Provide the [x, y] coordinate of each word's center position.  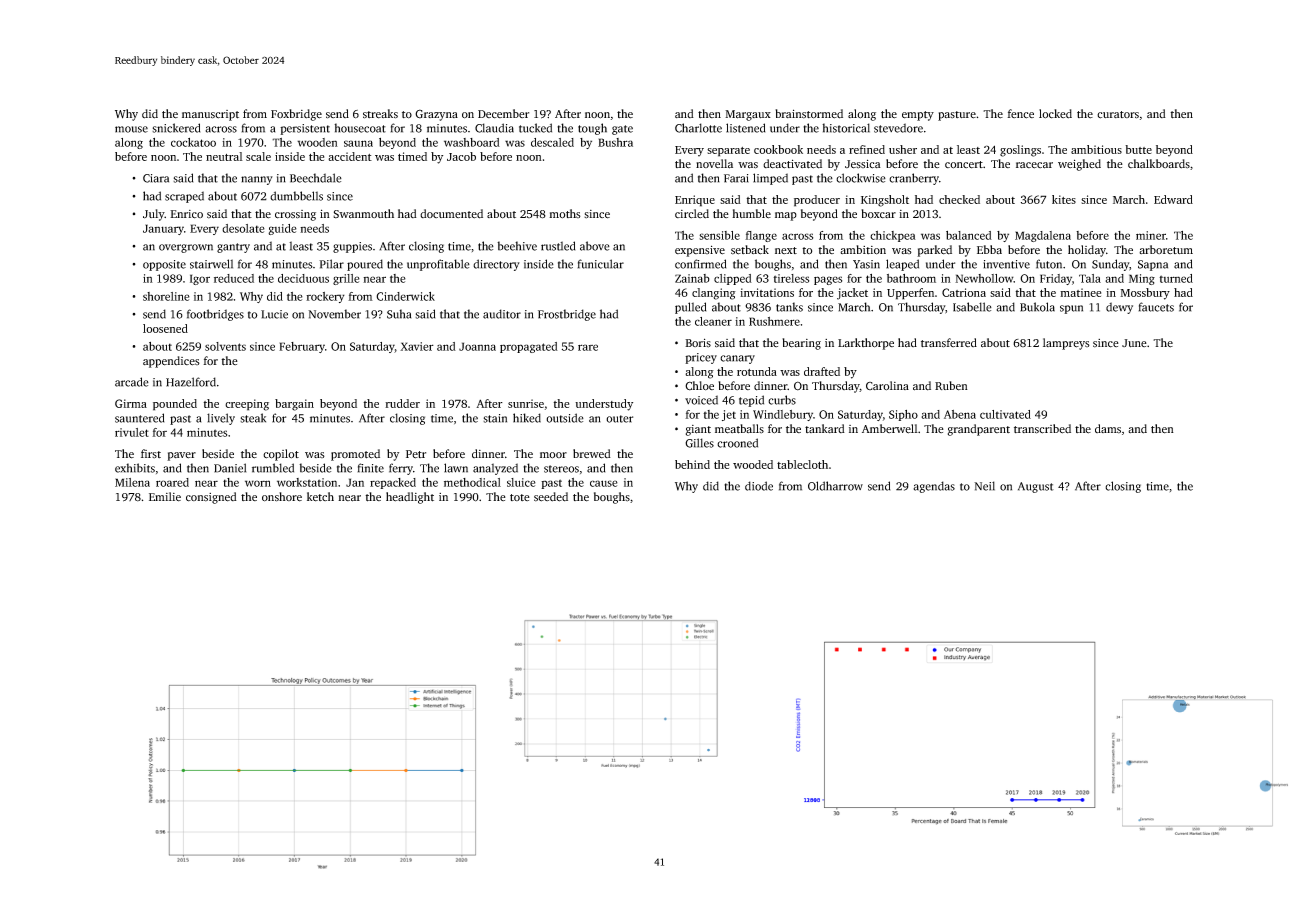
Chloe [699, 386]
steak [253, 418]
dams [1108, 429]
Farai [736, 178]
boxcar [878, 214]
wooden [317, 142]
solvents [225, 346]
